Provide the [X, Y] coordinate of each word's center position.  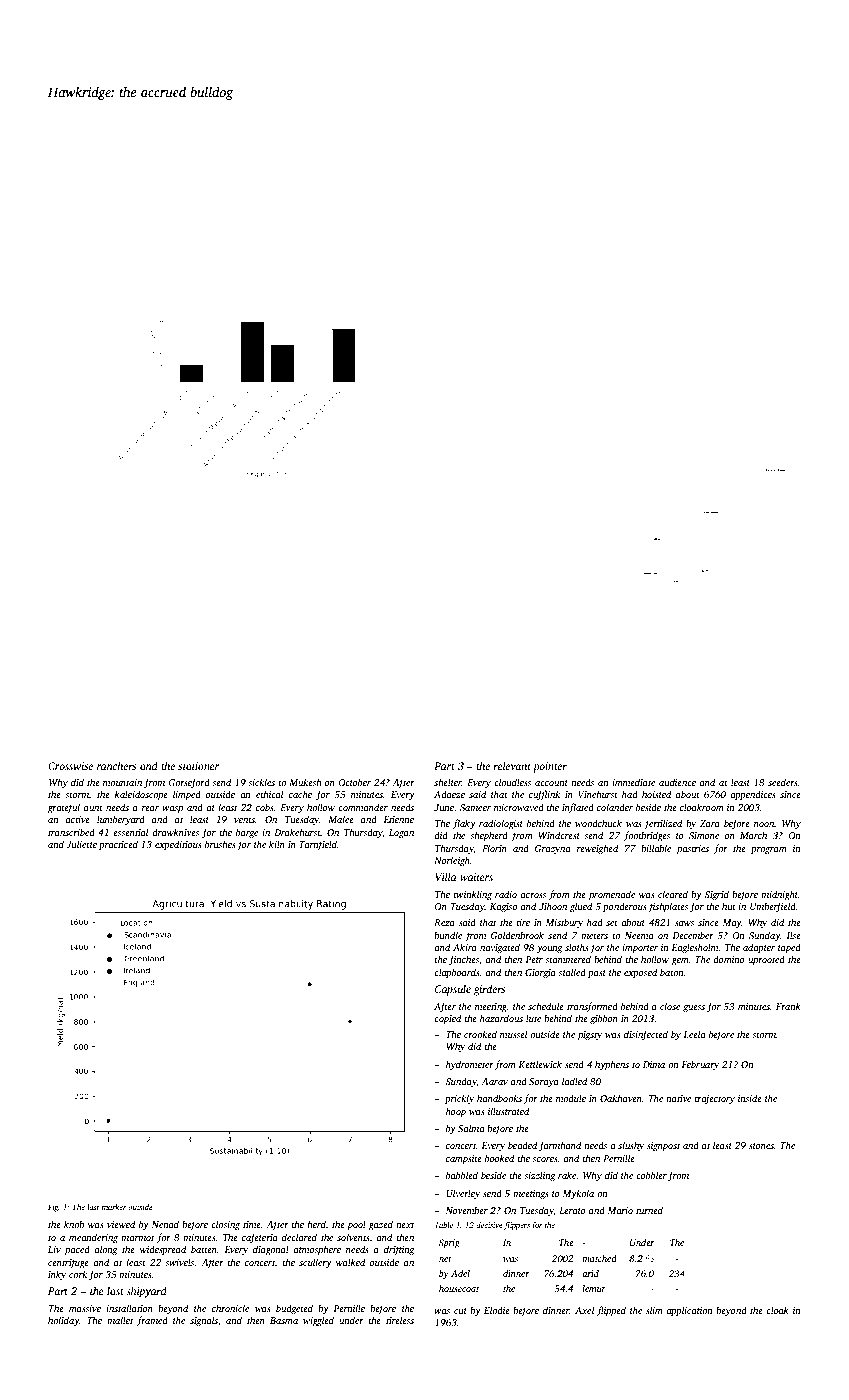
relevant [512, 765]
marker [114, 1207]
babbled [462, 1175]
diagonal [271, 1250]
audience [677, 782]
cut [460, 1311]
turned [649, 1210]
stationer [198, 766]
